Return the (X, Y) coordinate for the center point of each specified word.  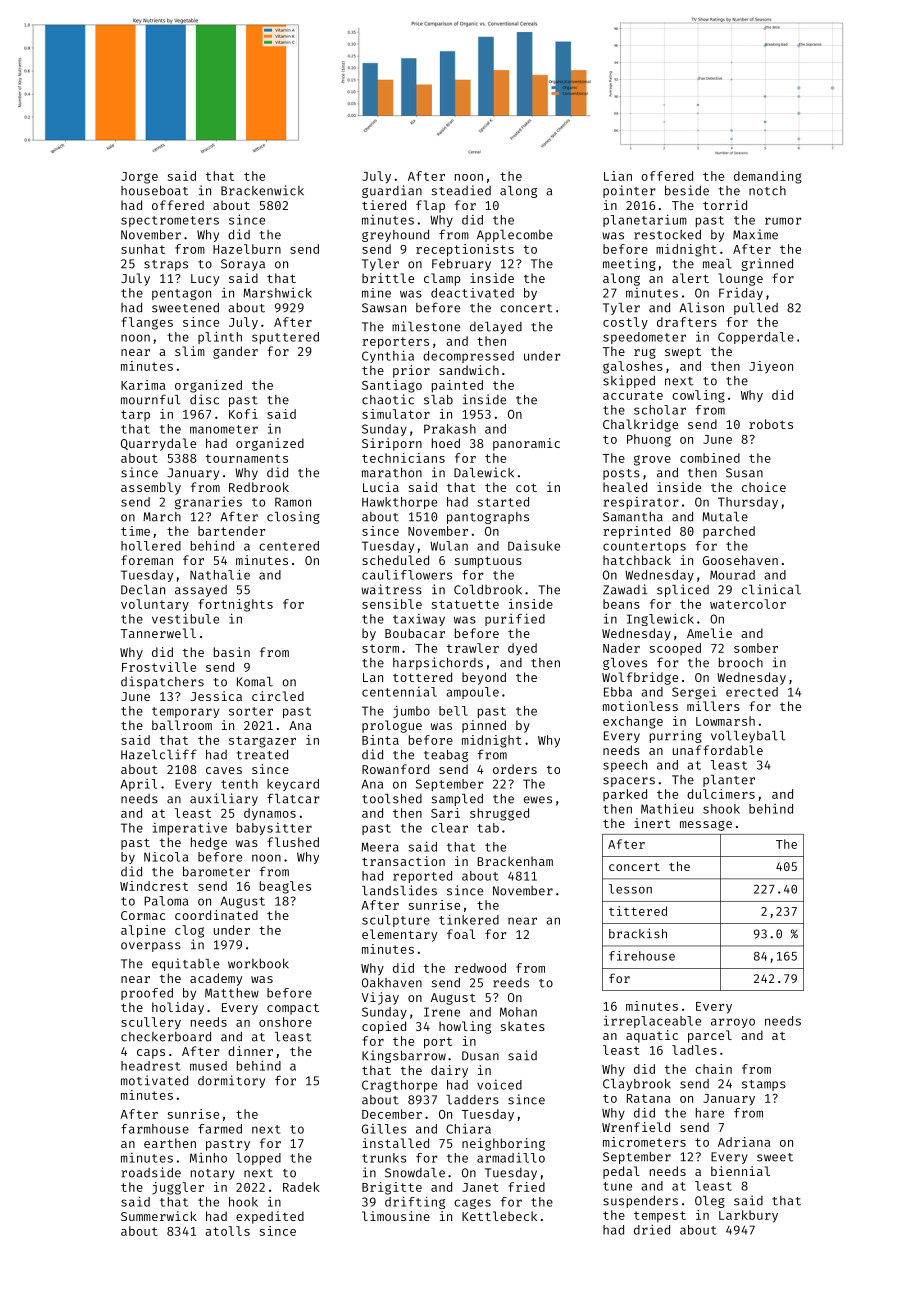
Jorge (139, 178)
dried (652, 1229)
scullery (151, 1023)
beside (687, 190)
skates (523, 1026)
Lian (618, 176)
